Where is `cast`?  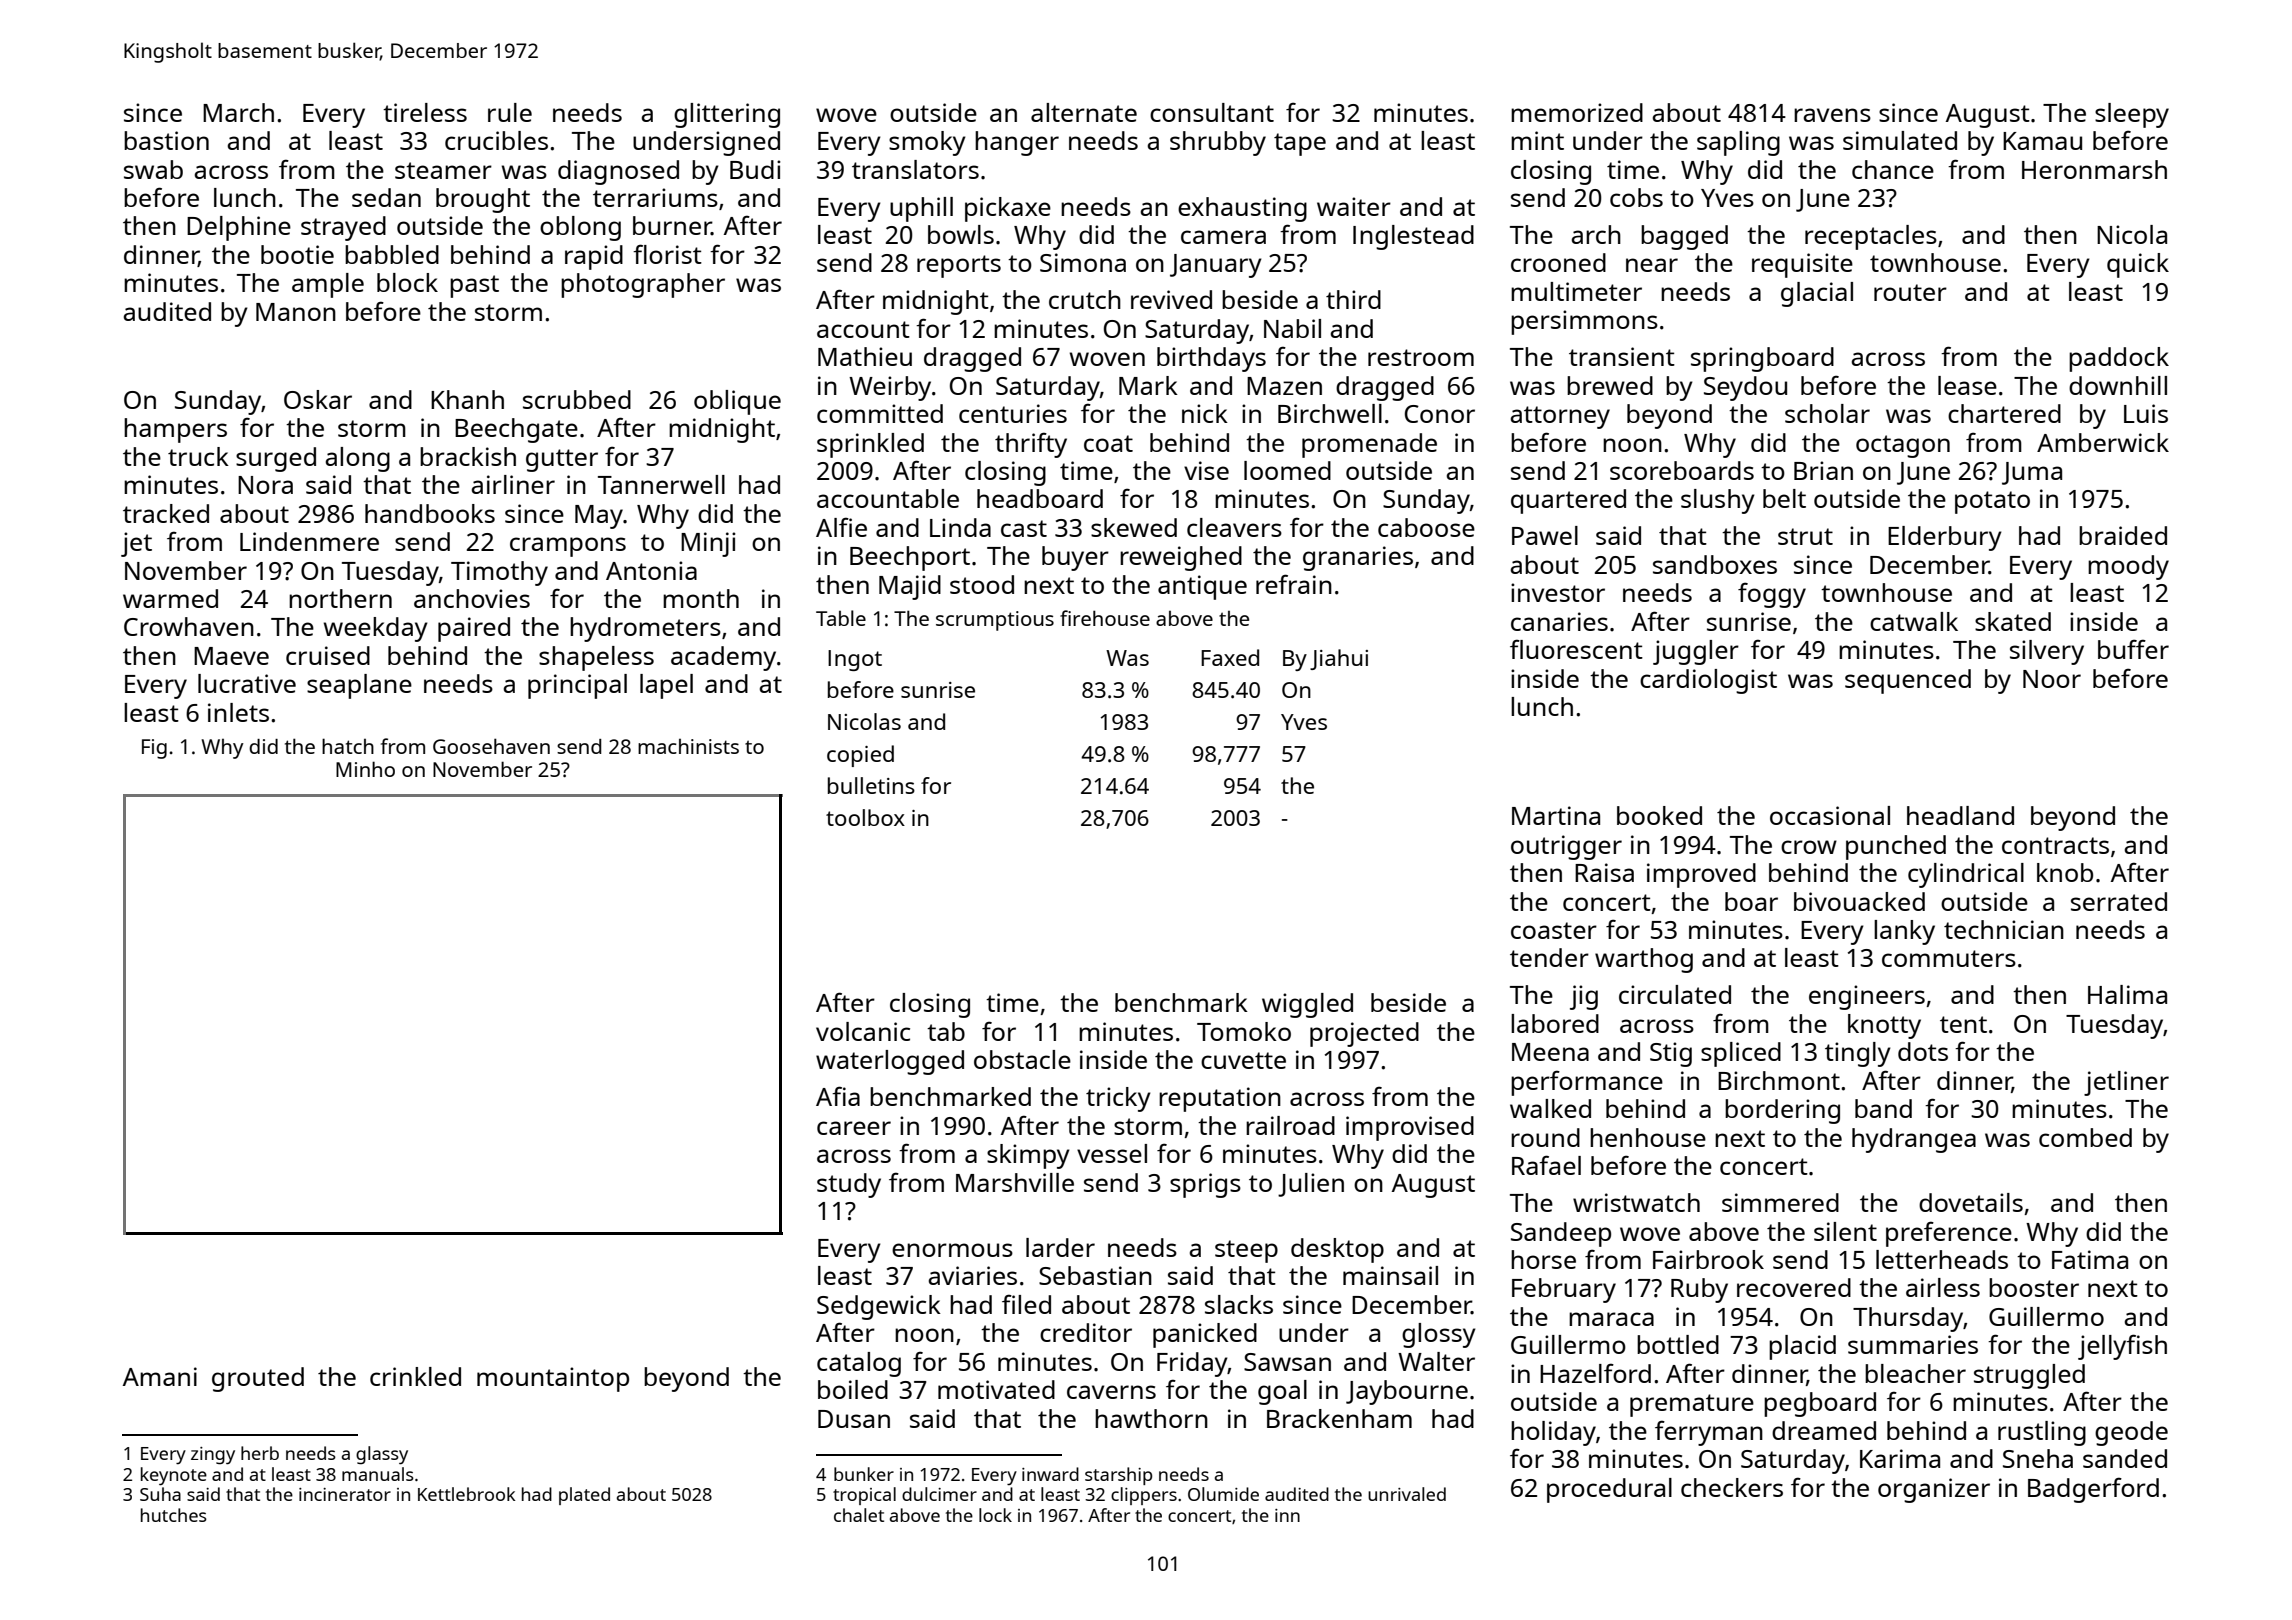
cast is located at coordinates (1024, 528).
